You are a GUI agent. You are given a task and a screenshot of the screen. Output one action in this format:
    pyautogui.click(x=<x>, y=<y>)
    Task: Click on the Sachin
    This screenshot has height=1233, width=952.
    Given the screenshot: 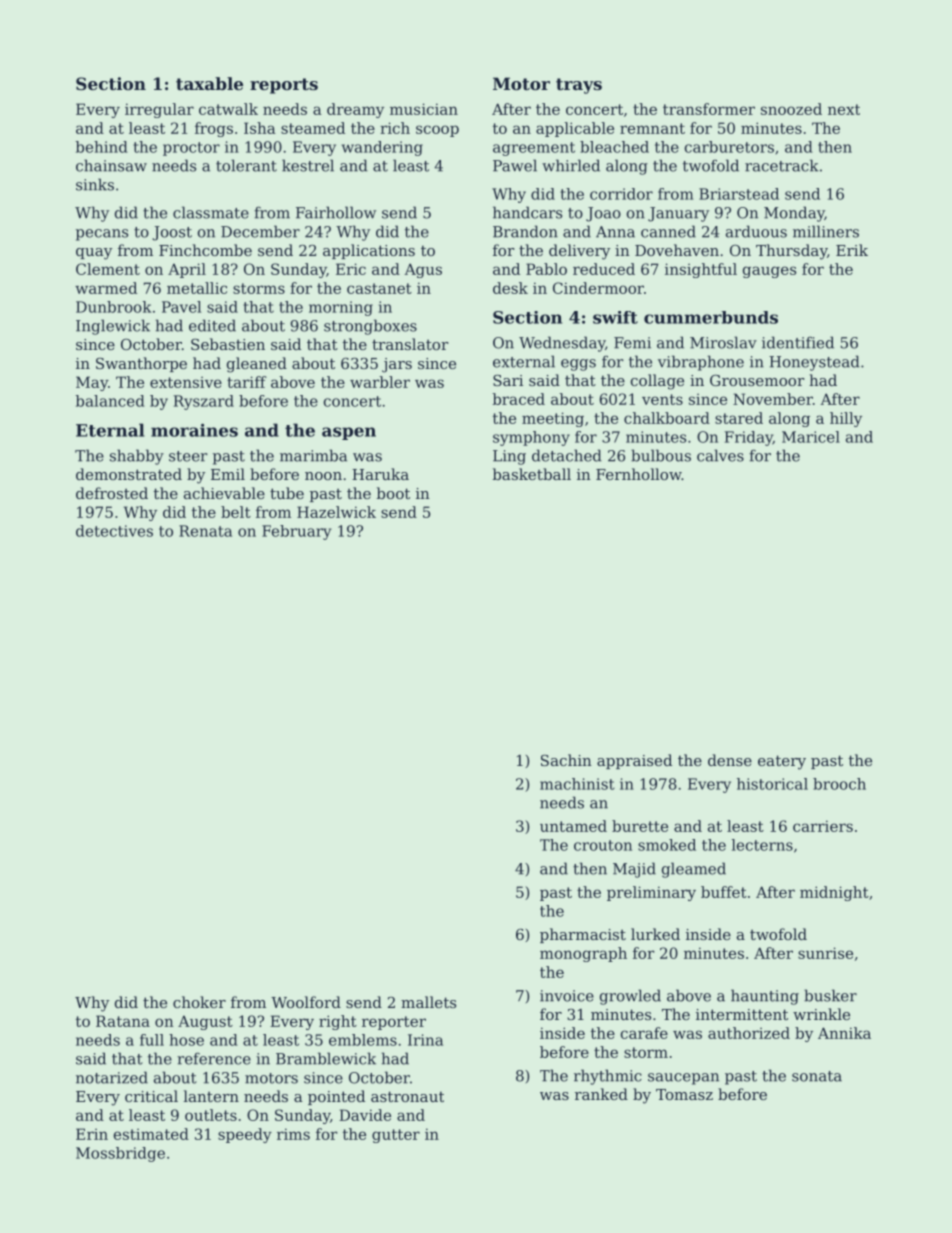 What is the action you would take?
    pyautogui.click(x=566, y=760)
